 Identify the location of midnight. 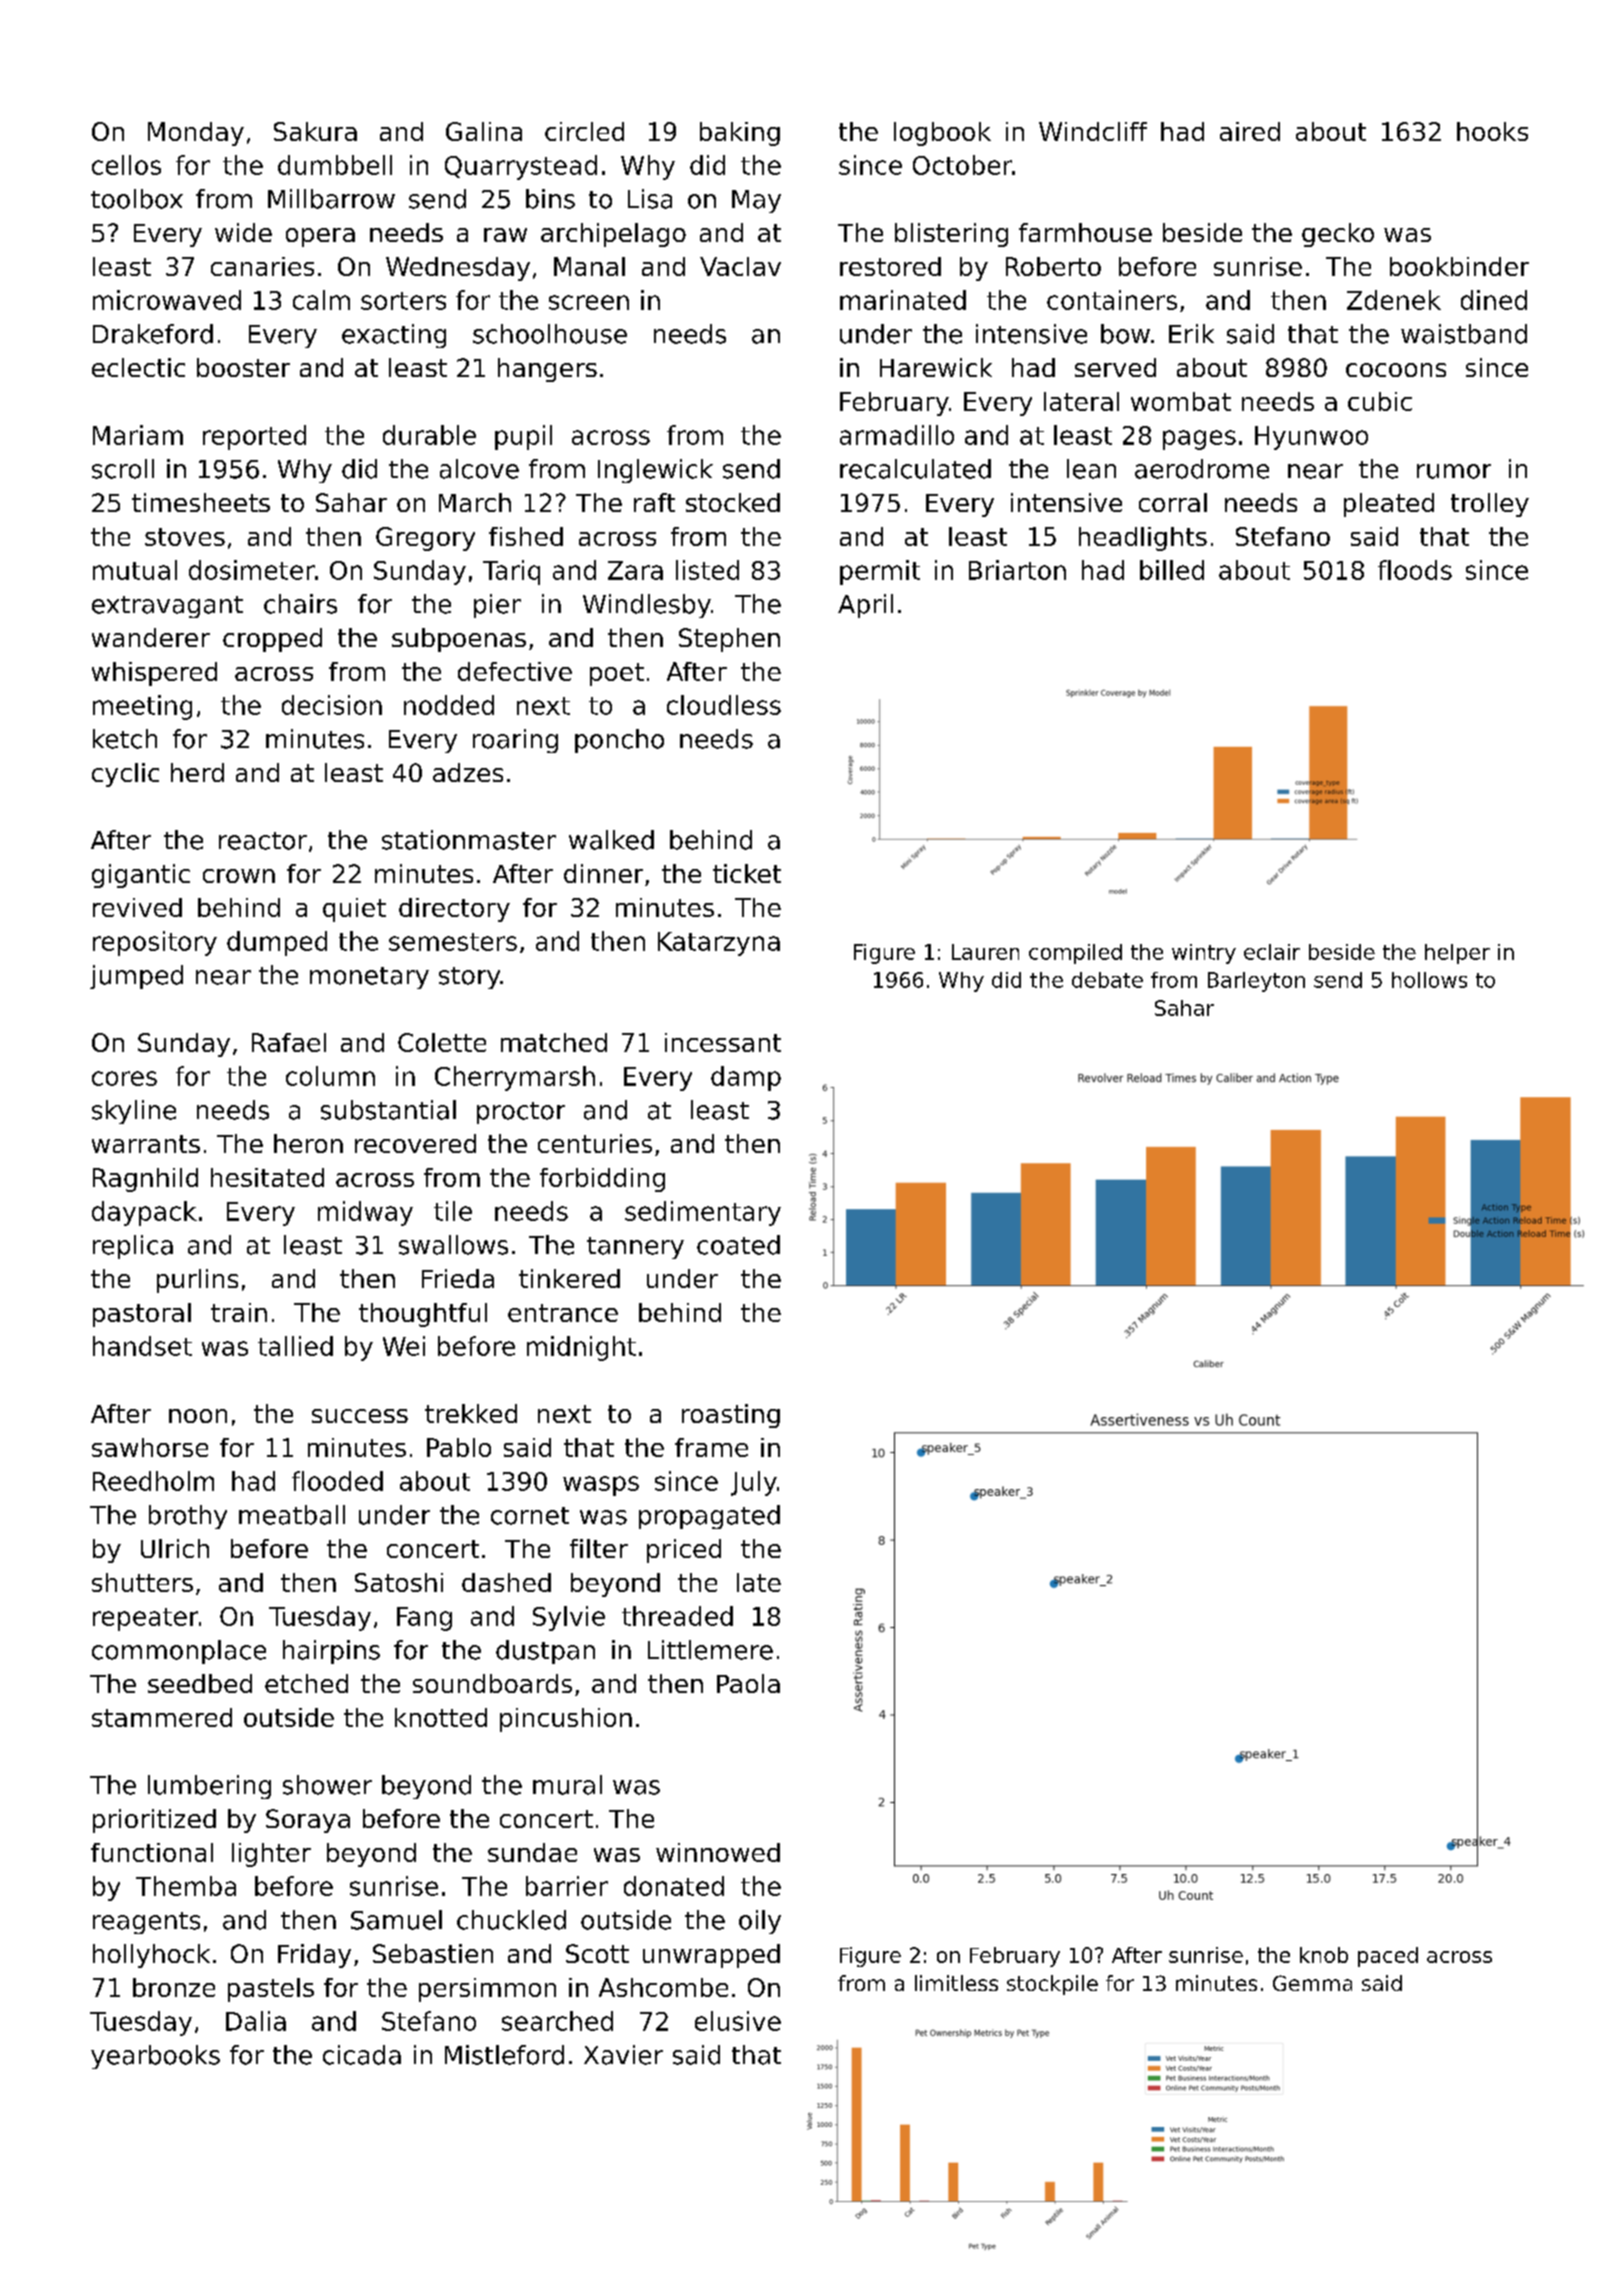
(581, 1348).
